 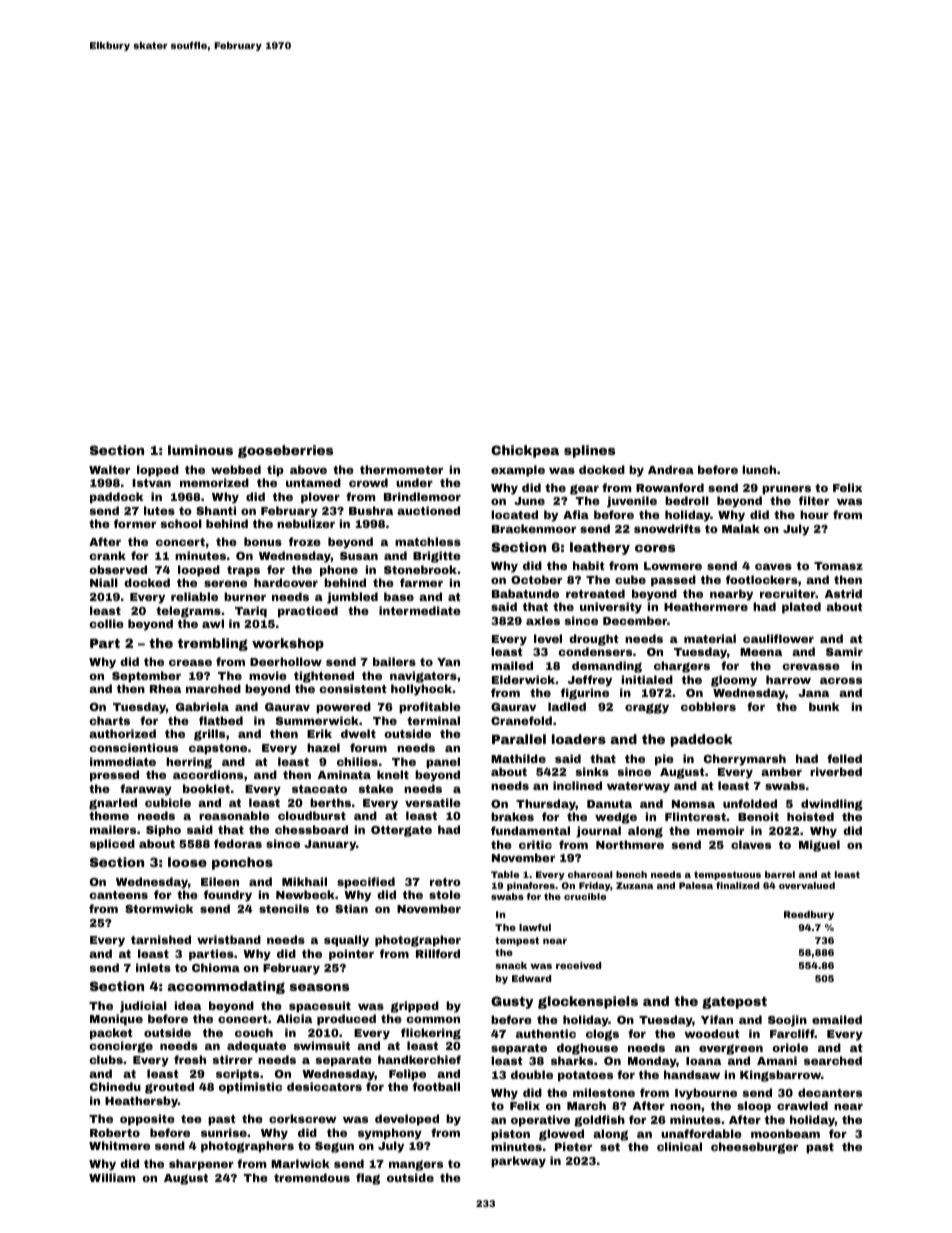 What do you see at coordinates (737, 885) in the screenshot?
I see `finalized` at bounding box center [737, 885].
